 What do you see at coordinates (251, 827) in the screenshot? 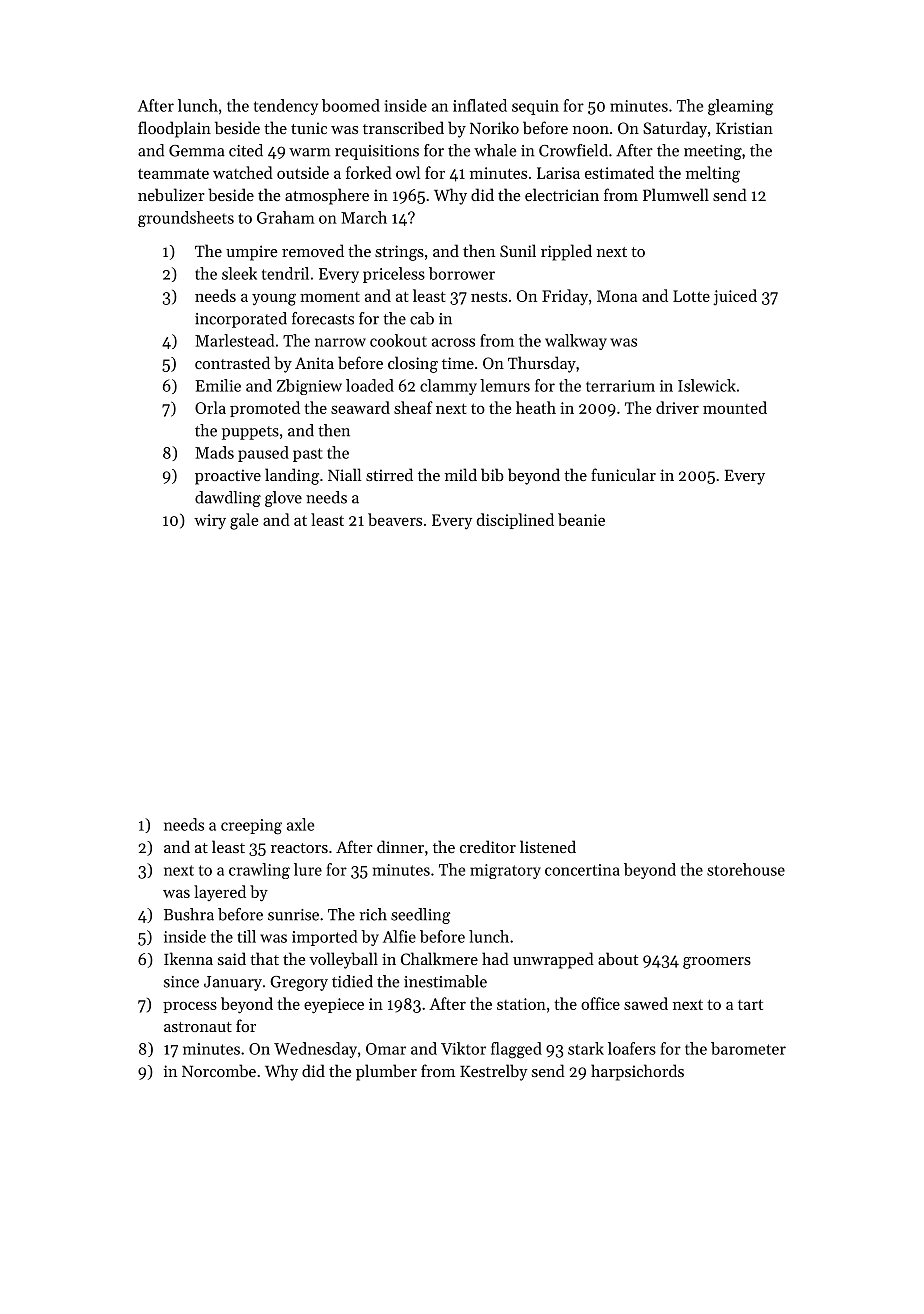
I see `creeping` at bounding box center [251, 827].
